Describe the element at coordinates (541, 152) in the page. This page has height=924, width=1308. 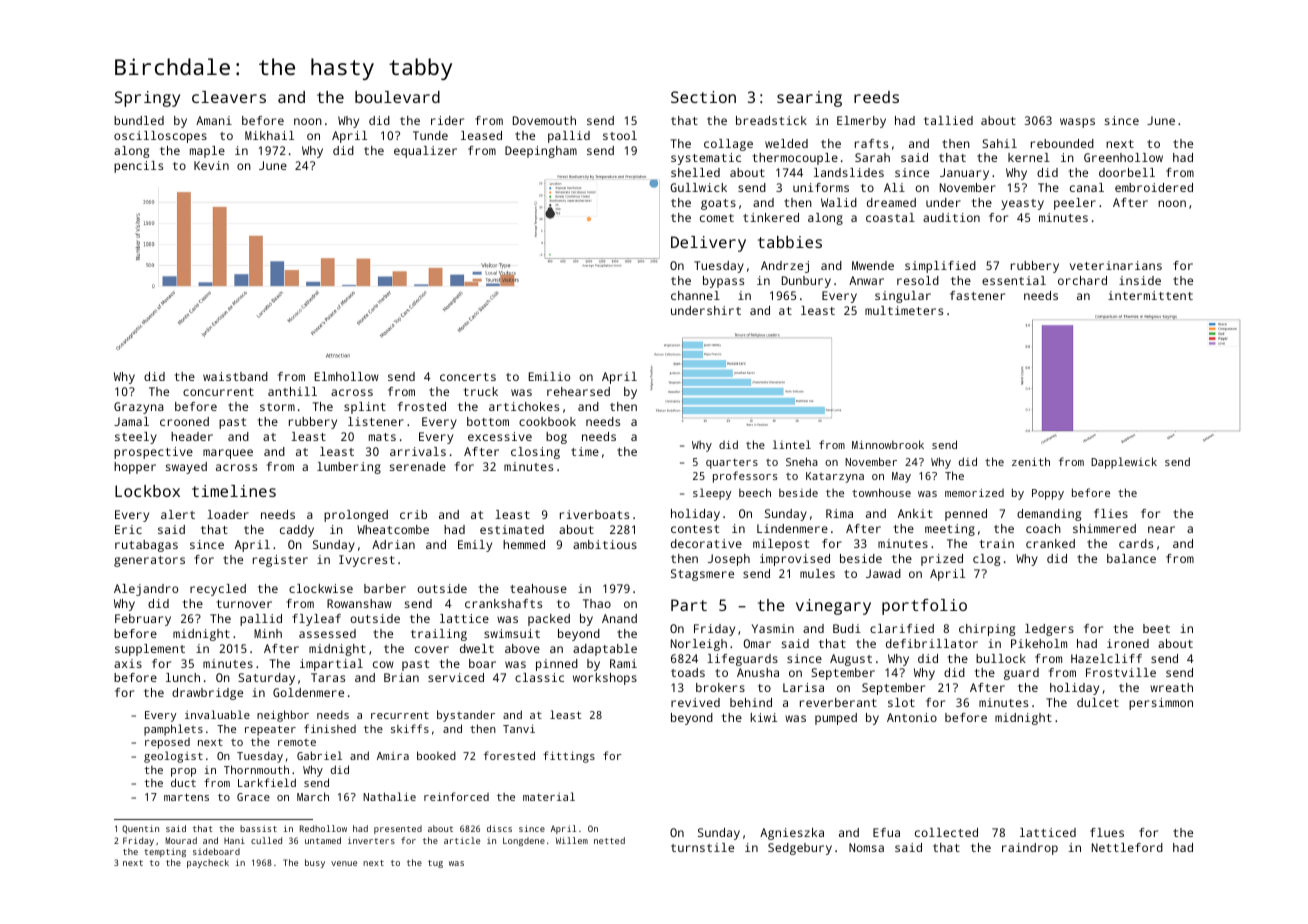
I see `Deepingham` at that location.
